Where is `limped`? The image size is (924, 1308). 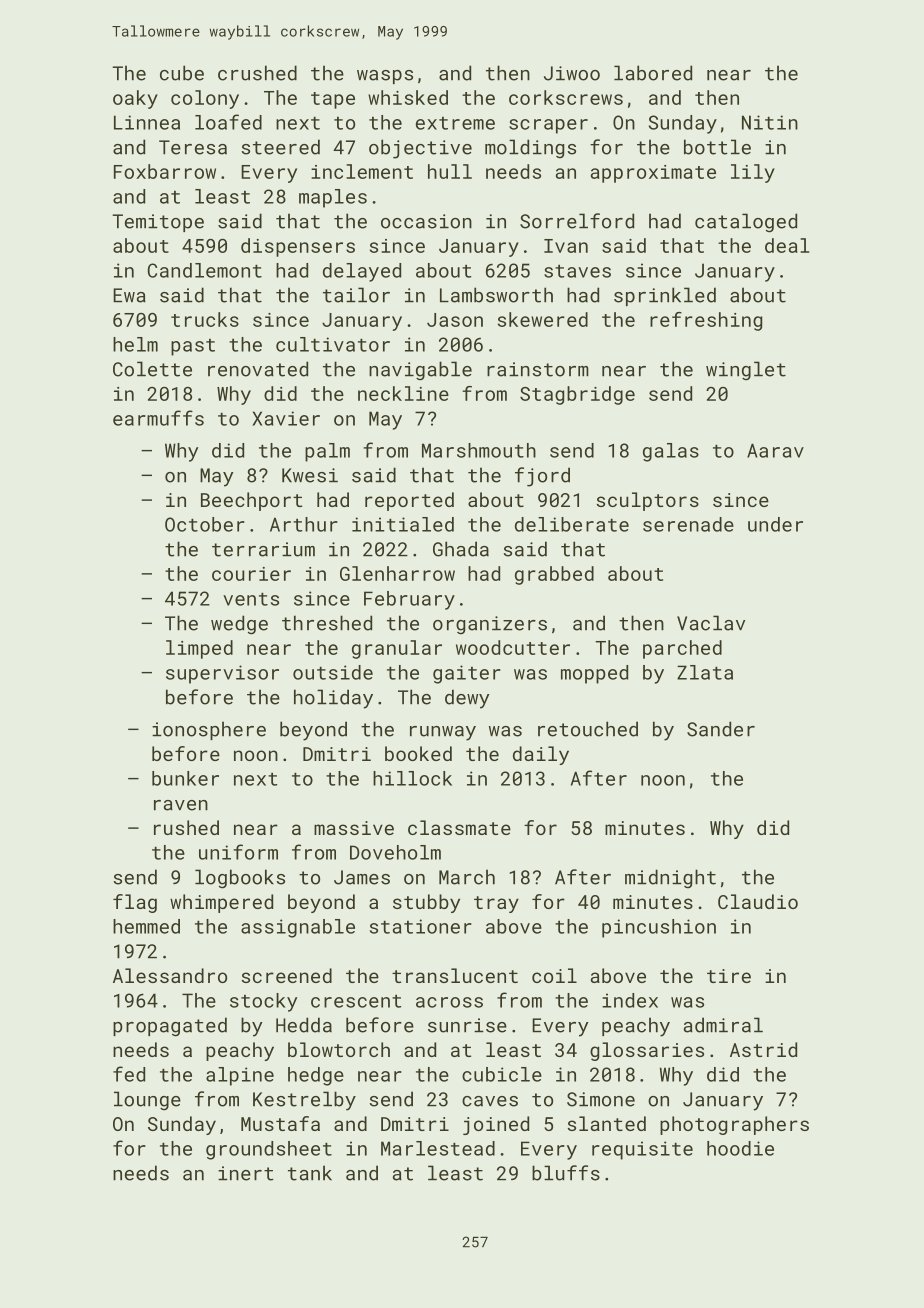
limped is located at coordinates (199, 649).
